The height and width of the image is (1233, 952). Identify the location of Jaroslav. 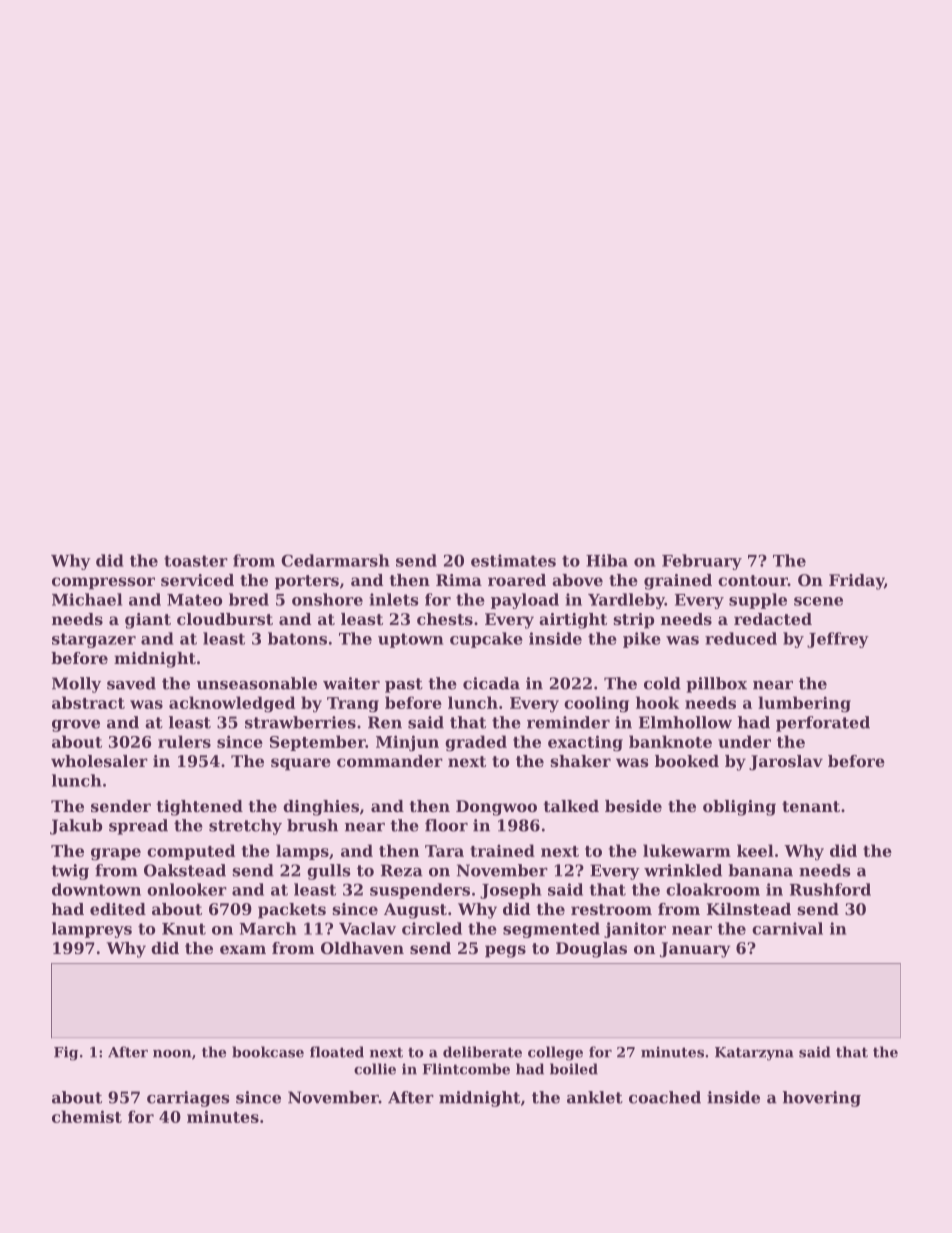
(786, 763).
